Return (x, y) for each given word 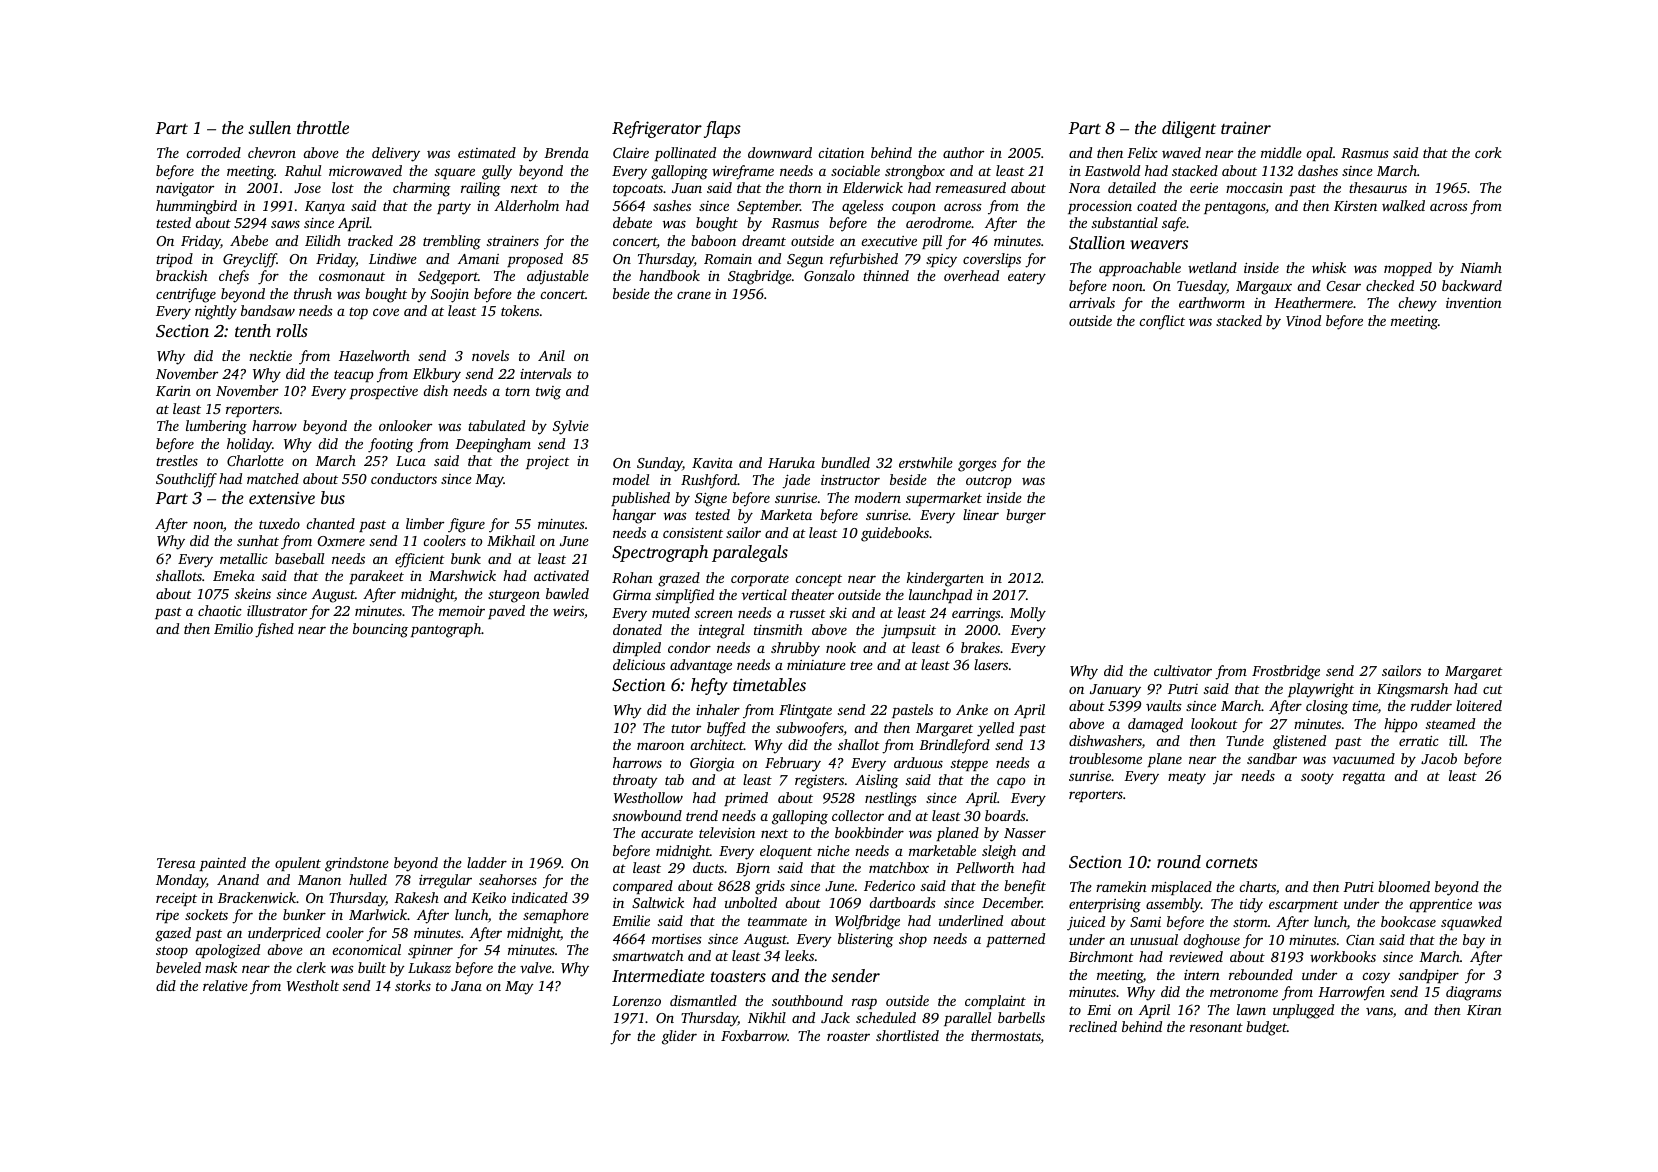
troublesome (1105, 758)
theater (812, 594)
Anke (972, 709)
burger (1026, 516)
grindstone (357, 864)
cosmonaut (352, 276)
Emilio (233, 628)
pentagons (1235, 208)
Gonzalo (829, 275)
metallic (244, 558)
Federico (889, 885)
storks (413, 985)
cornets (1232, 862)
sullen (269, 127)
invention (1474, 303)
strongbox (915, 172)
